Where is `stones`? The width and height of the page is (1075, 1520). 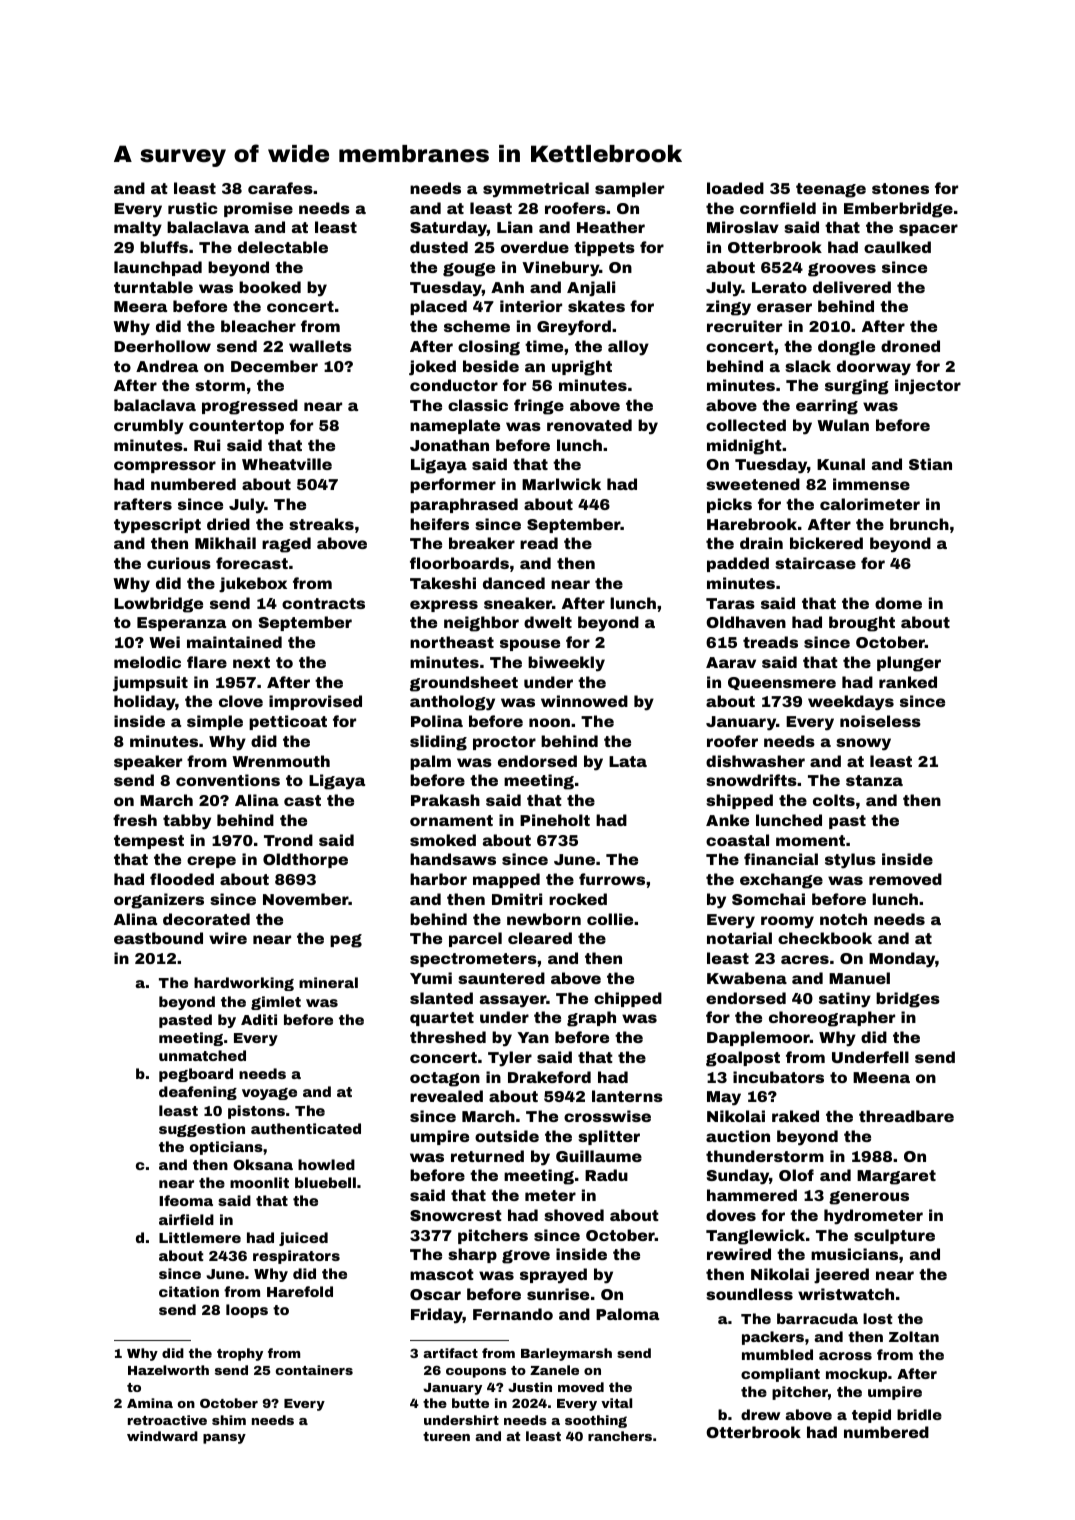 stones is located at coordinates (900, 188).
